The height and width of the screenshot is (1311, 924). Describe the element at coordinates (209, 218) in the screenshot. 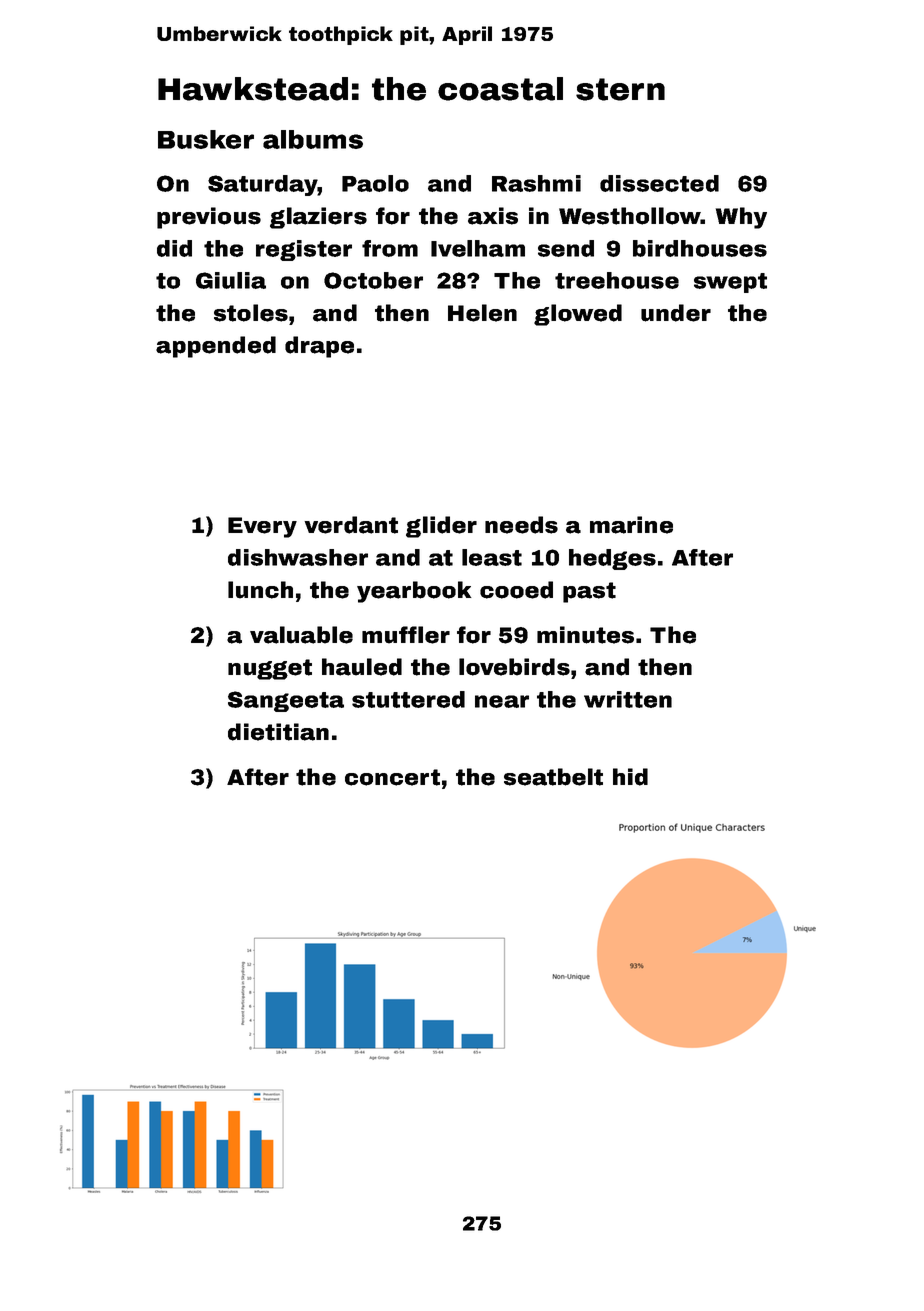

I see `previous` at that location.
